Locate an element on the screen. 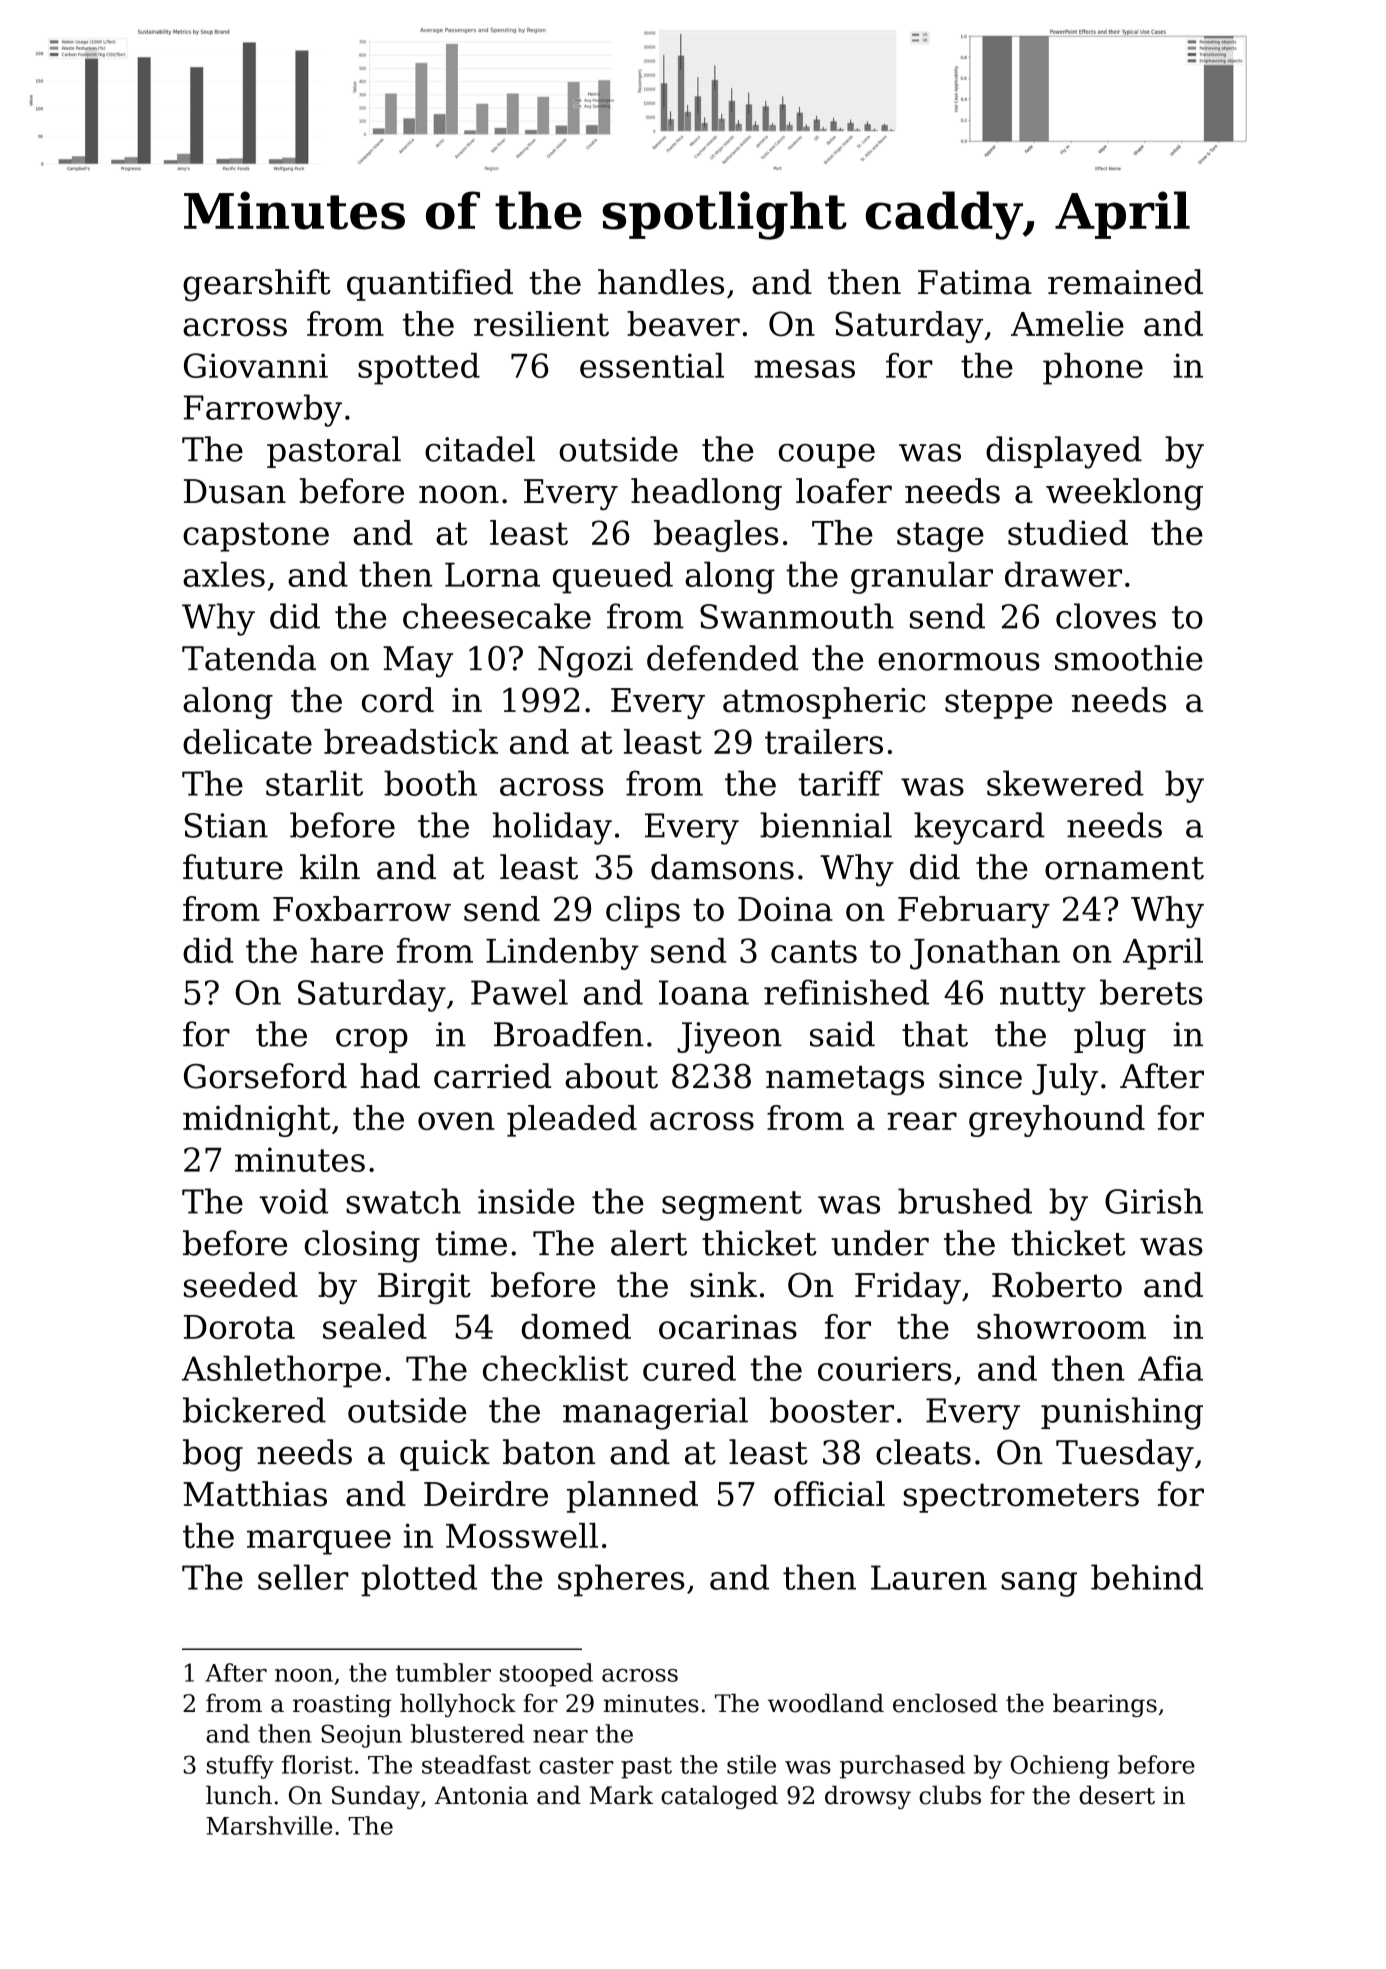 The width and height of the screenshot is (1386, 1969). phone is located at coordinates (1093, 369).
